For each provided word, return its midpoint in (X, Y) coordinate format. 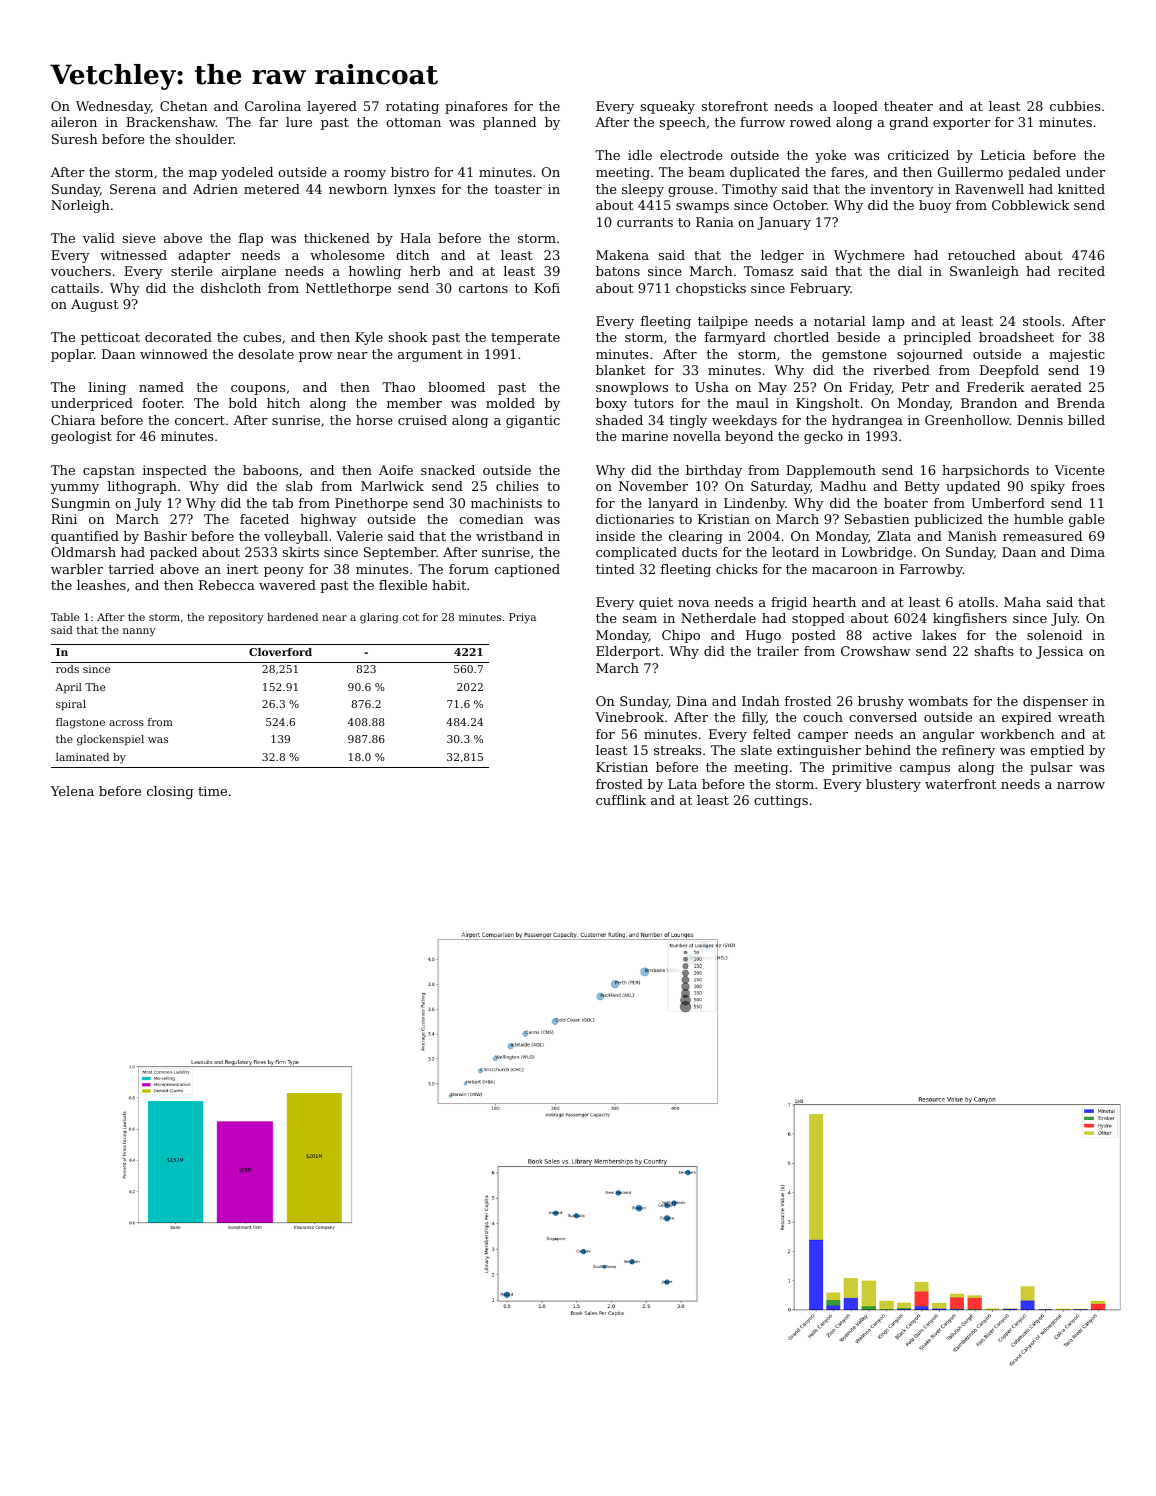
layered (332, 107)
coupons (258, 390)
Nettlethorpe (348, 289)
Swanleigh (984, 272)
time (212, 791)
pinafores (476, 107)
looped (855, 107)
